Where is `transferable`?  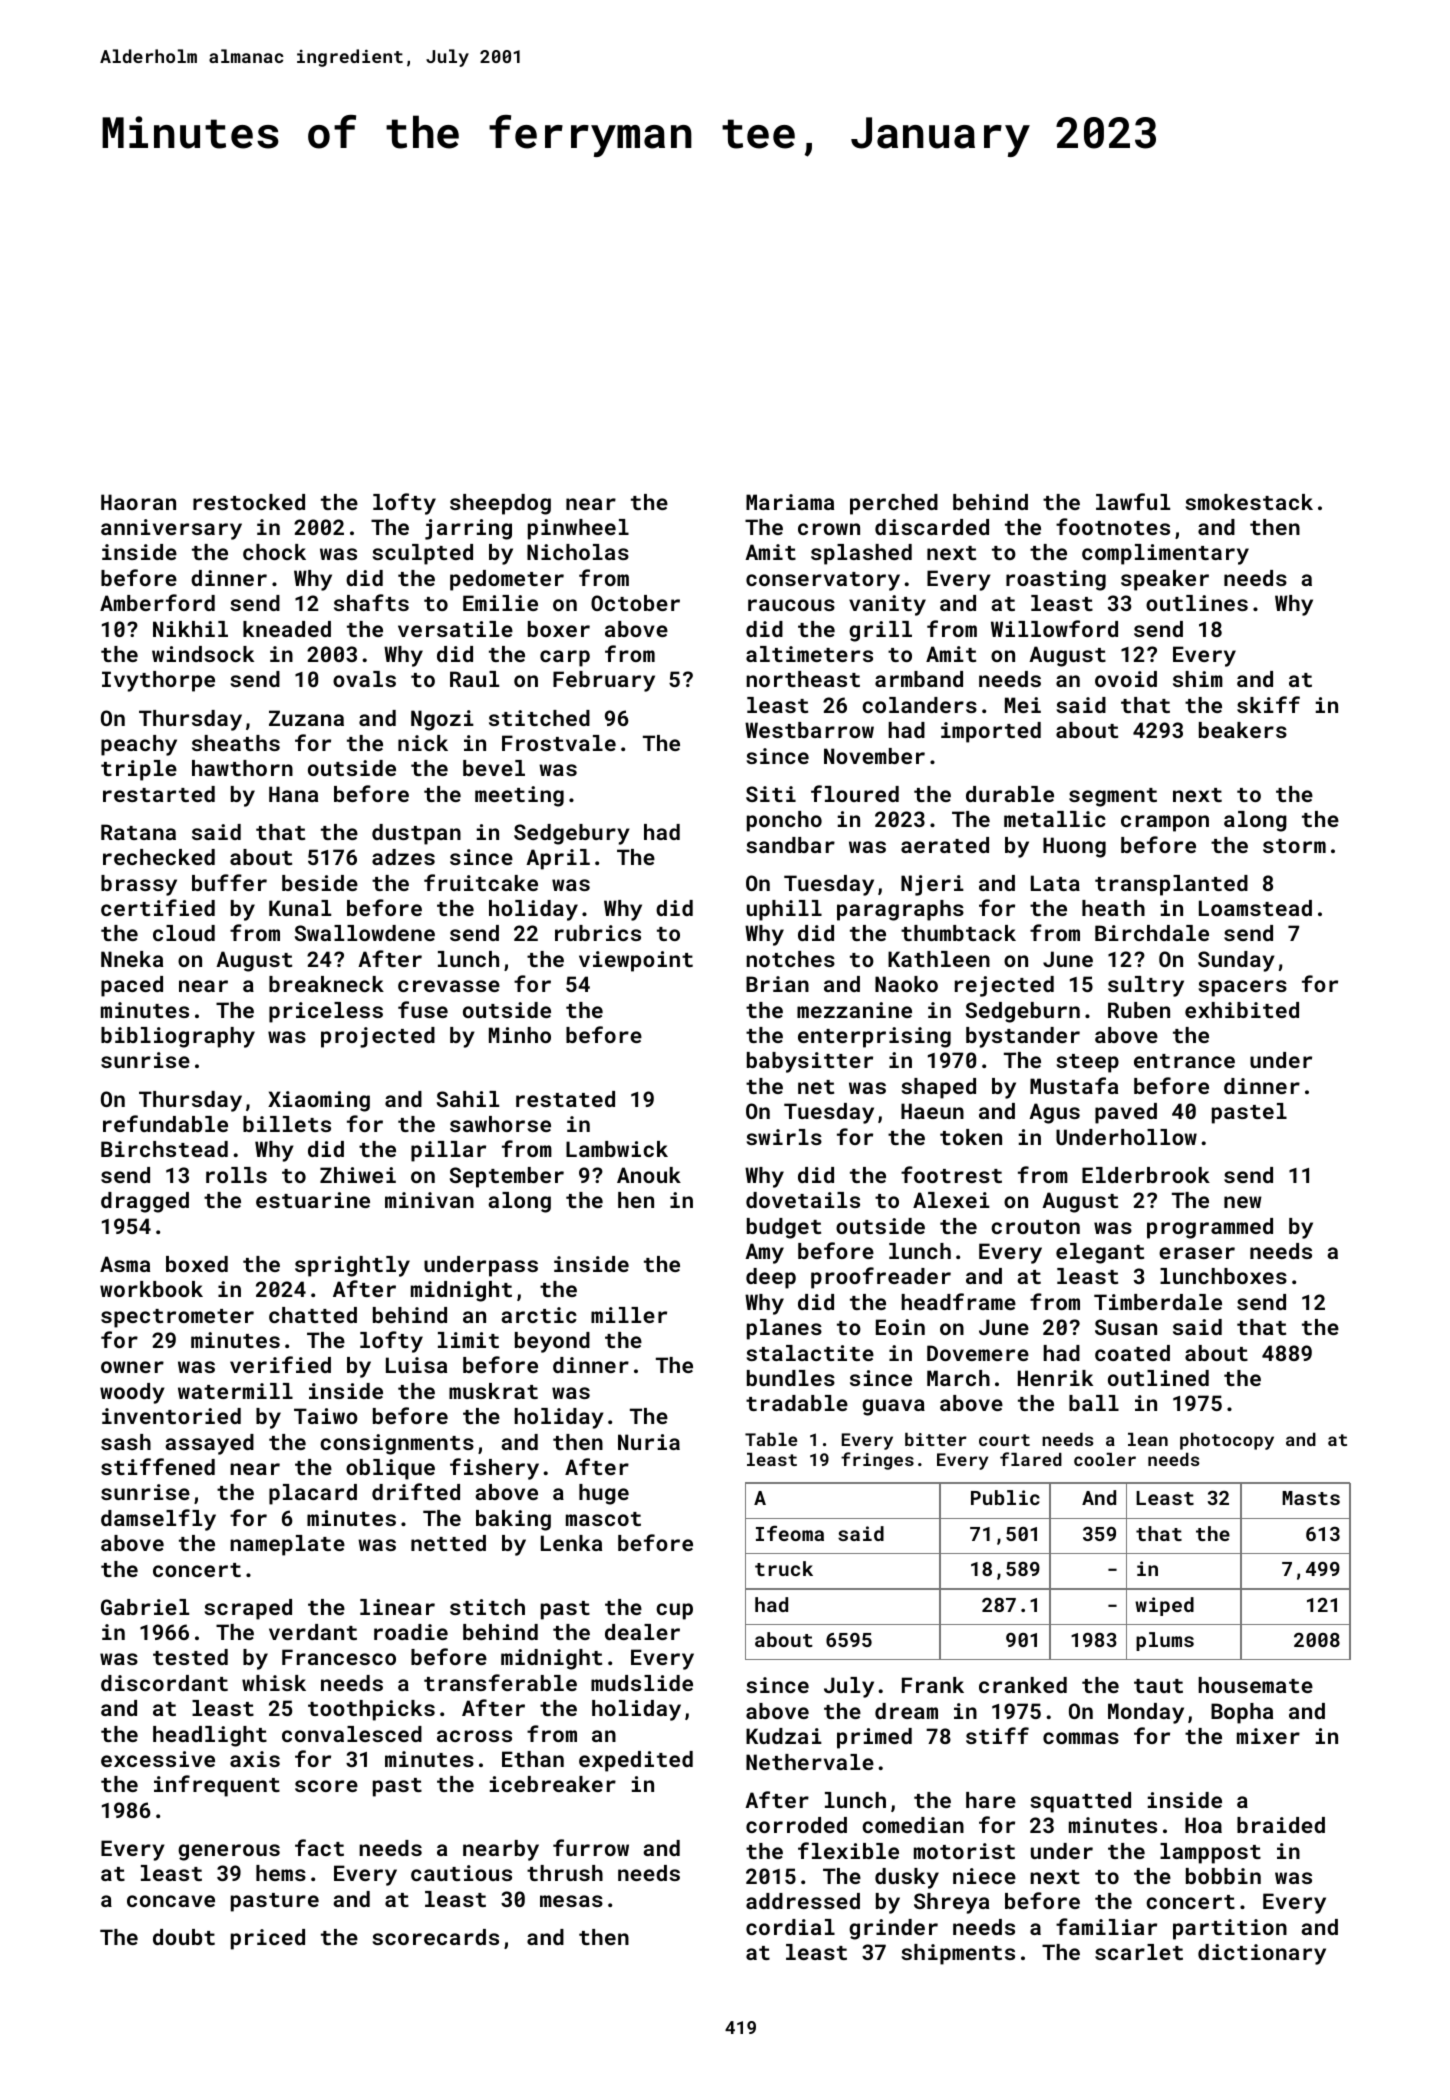
transferable is located at coordinates (500, 1682).
